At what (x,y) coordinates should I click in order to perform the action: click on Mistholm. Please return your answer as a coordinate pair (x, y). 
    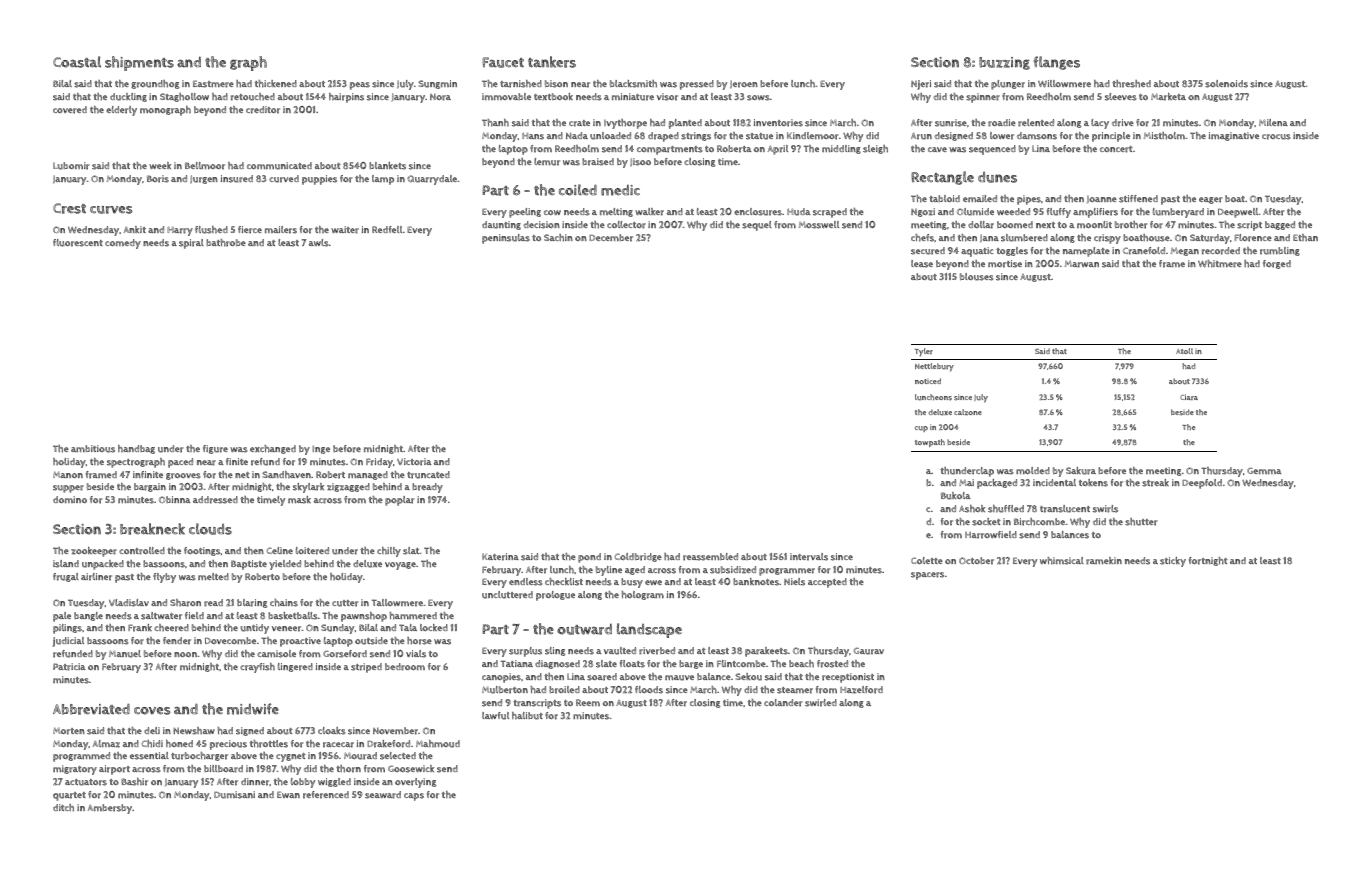
    Looking at the image, I should click on (1164, 136).
